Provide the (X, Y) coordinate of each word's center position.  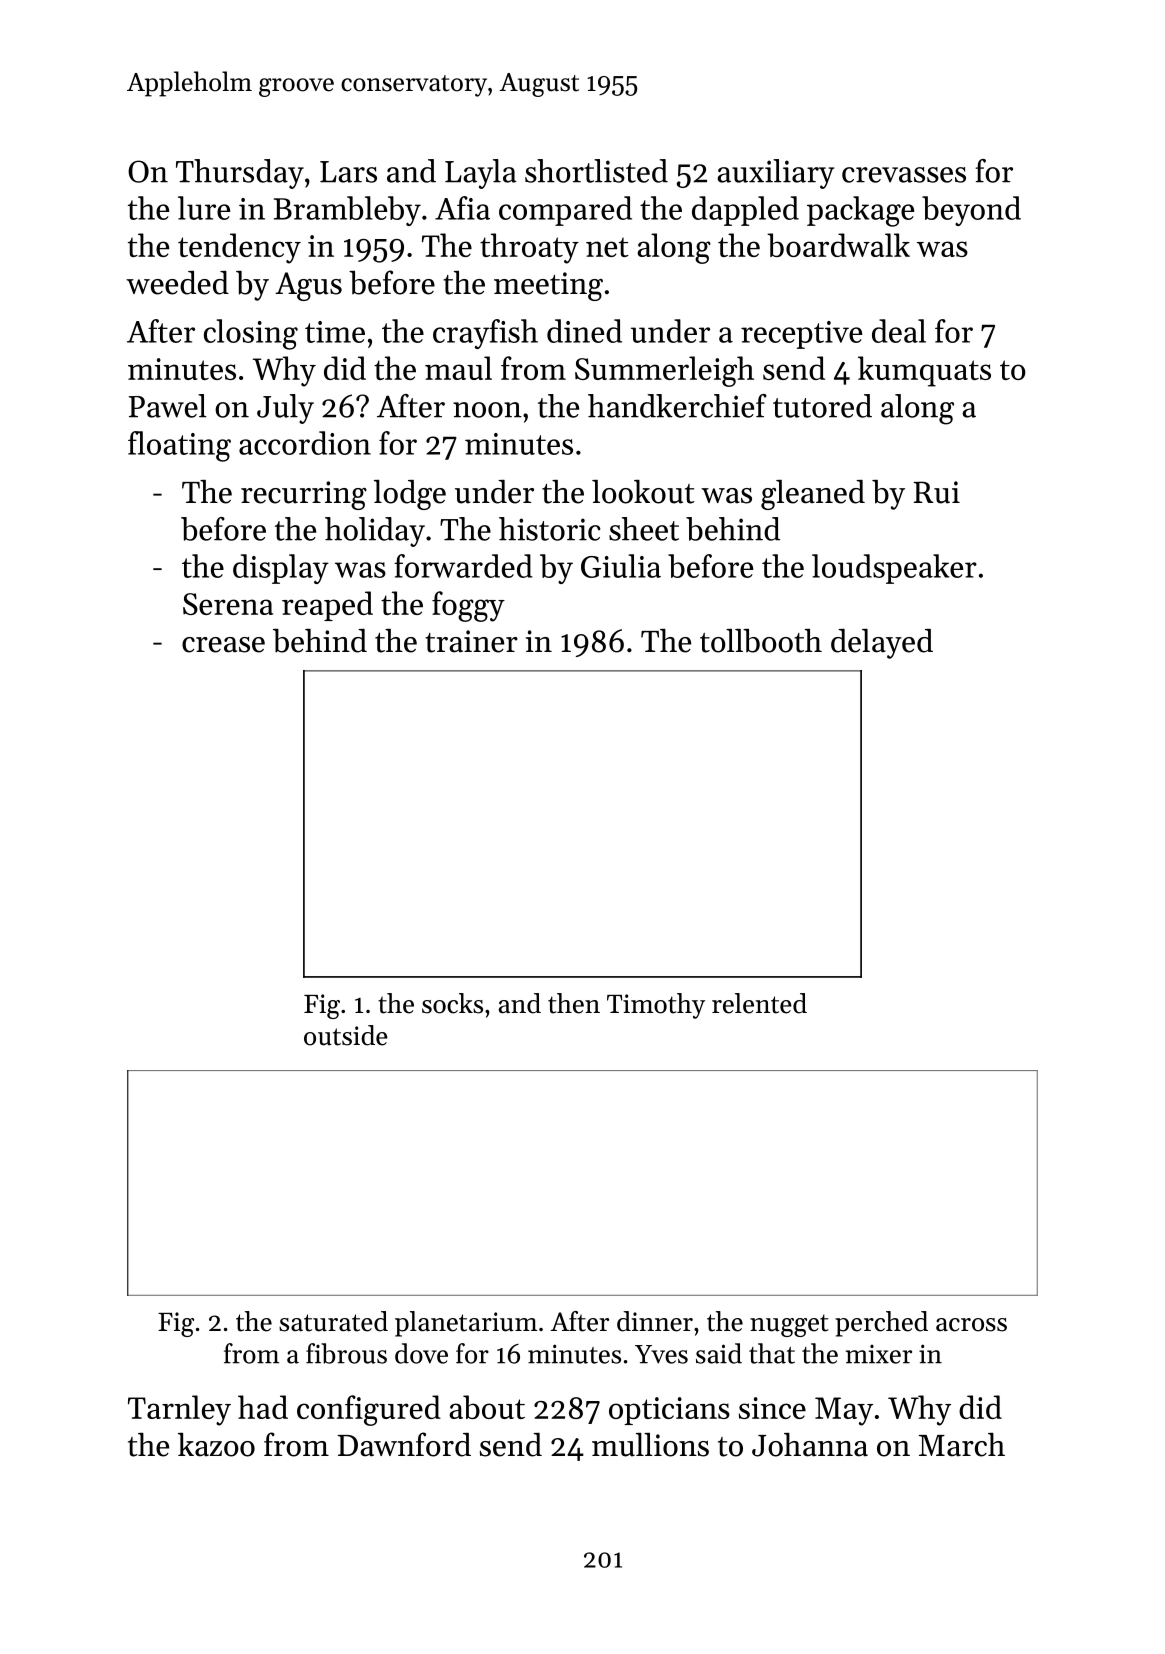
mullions (650, 1445)
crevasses (904, 175)
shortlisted (596, 171)
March (962, 1445)
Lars (348, 172)
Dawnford (404, 1444)
